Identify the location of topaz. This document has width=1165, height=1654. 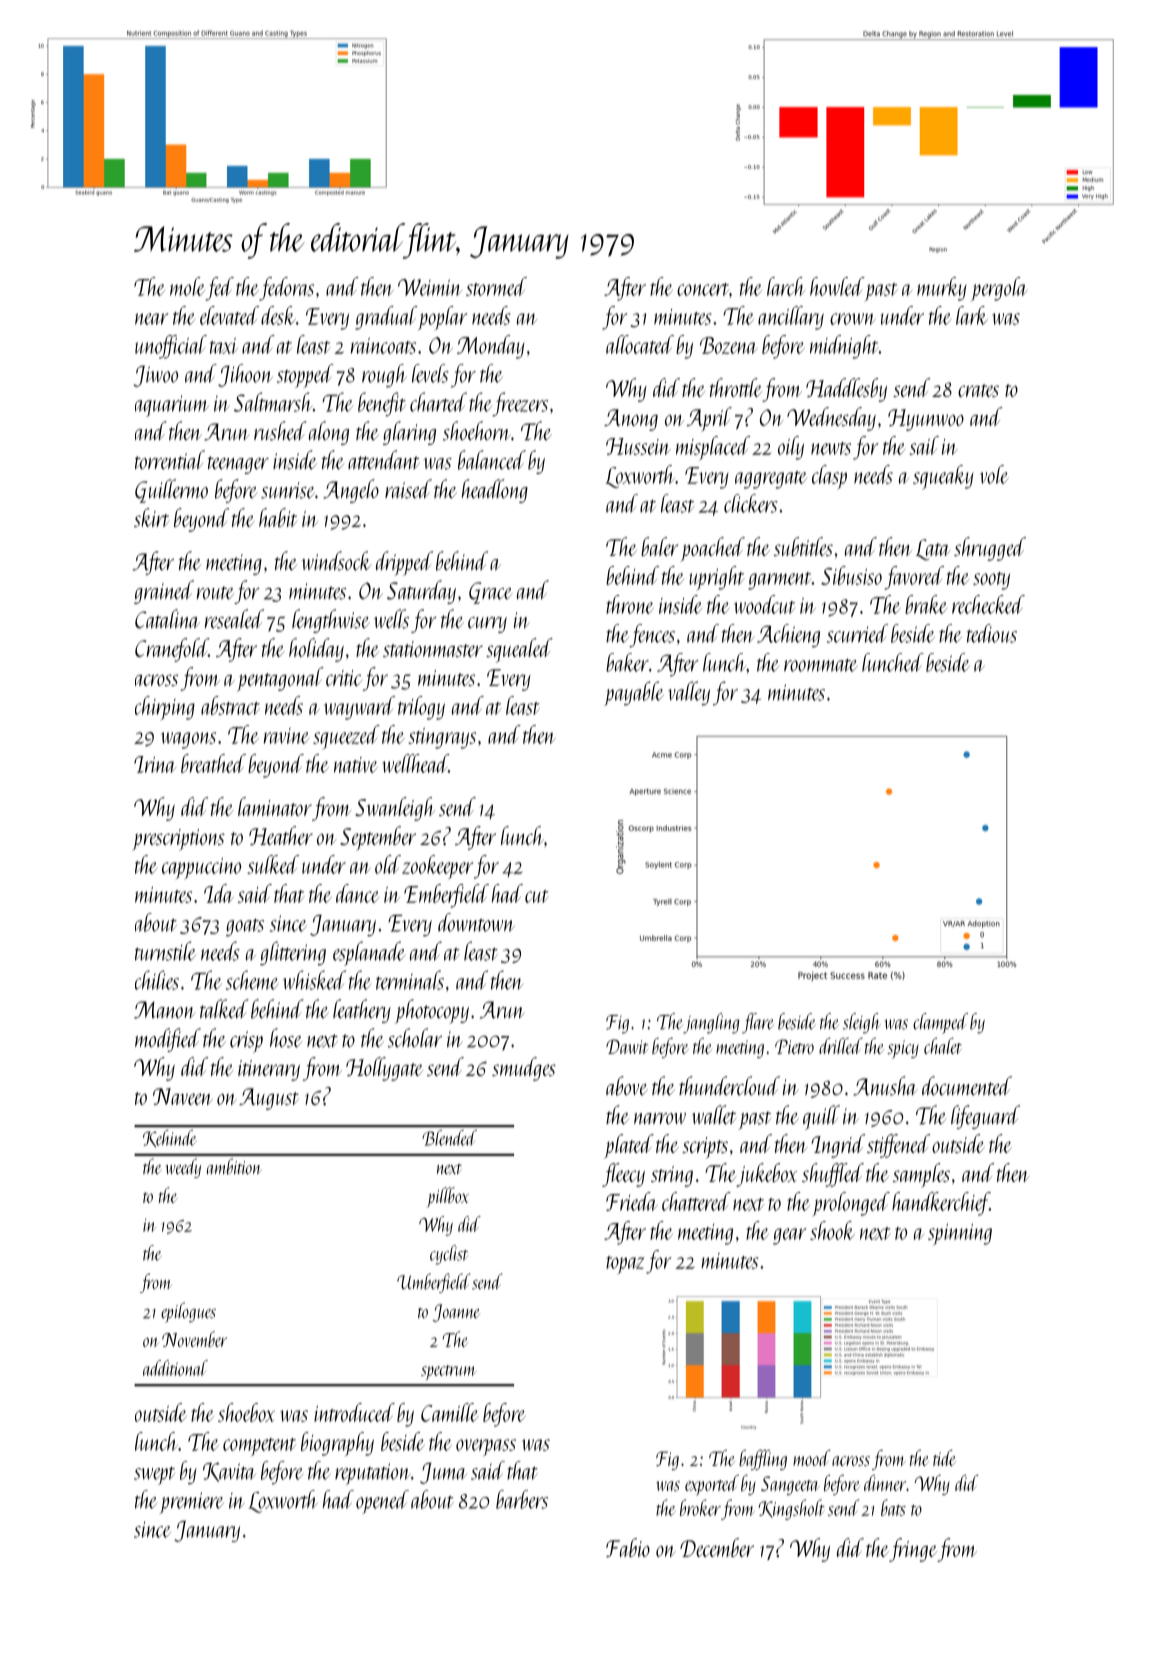
(625, 1265).
